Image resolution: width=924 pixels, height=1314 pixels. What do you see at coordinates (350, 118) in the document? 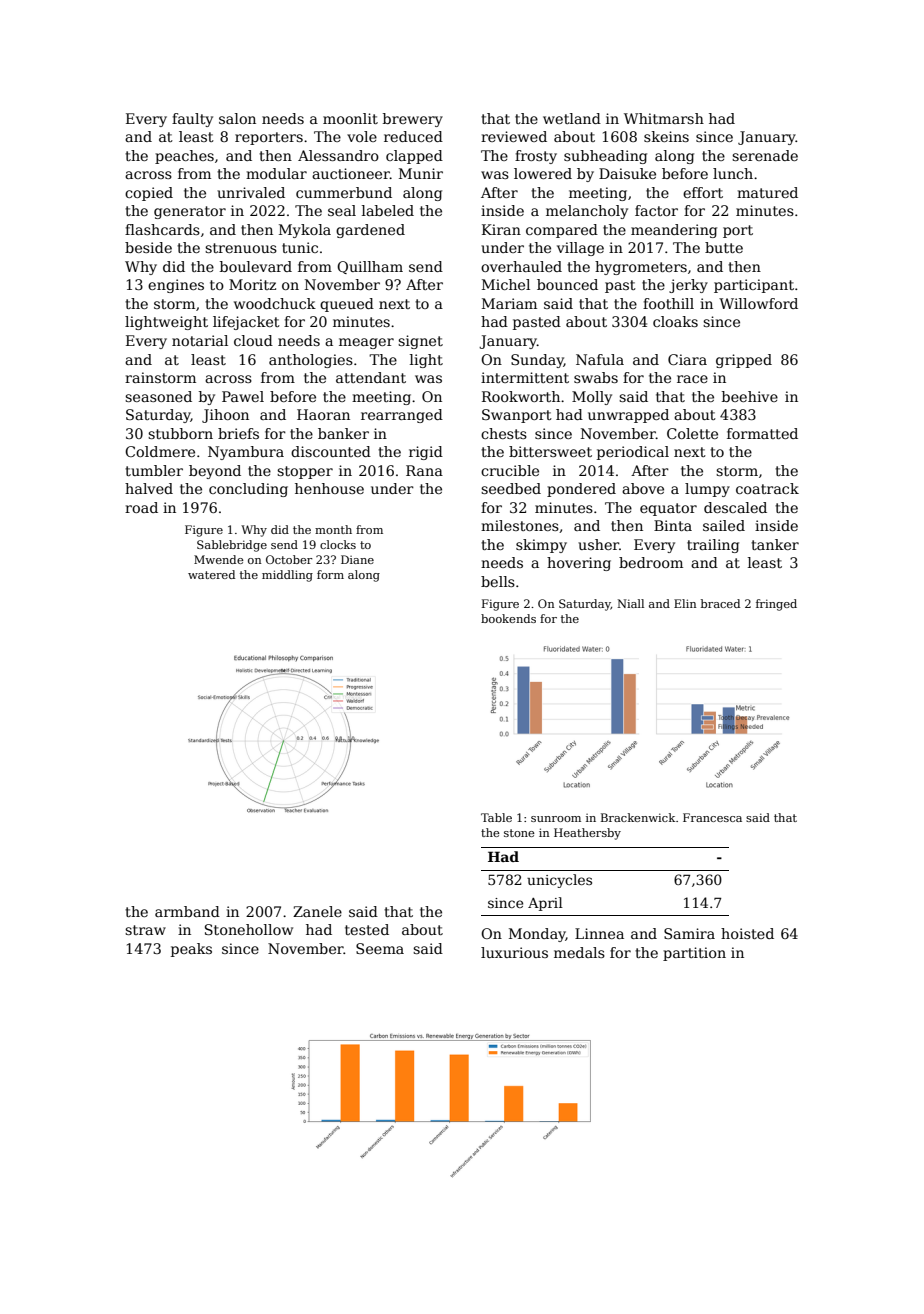
I see `moonlit` at bounding box center [350, 118].
